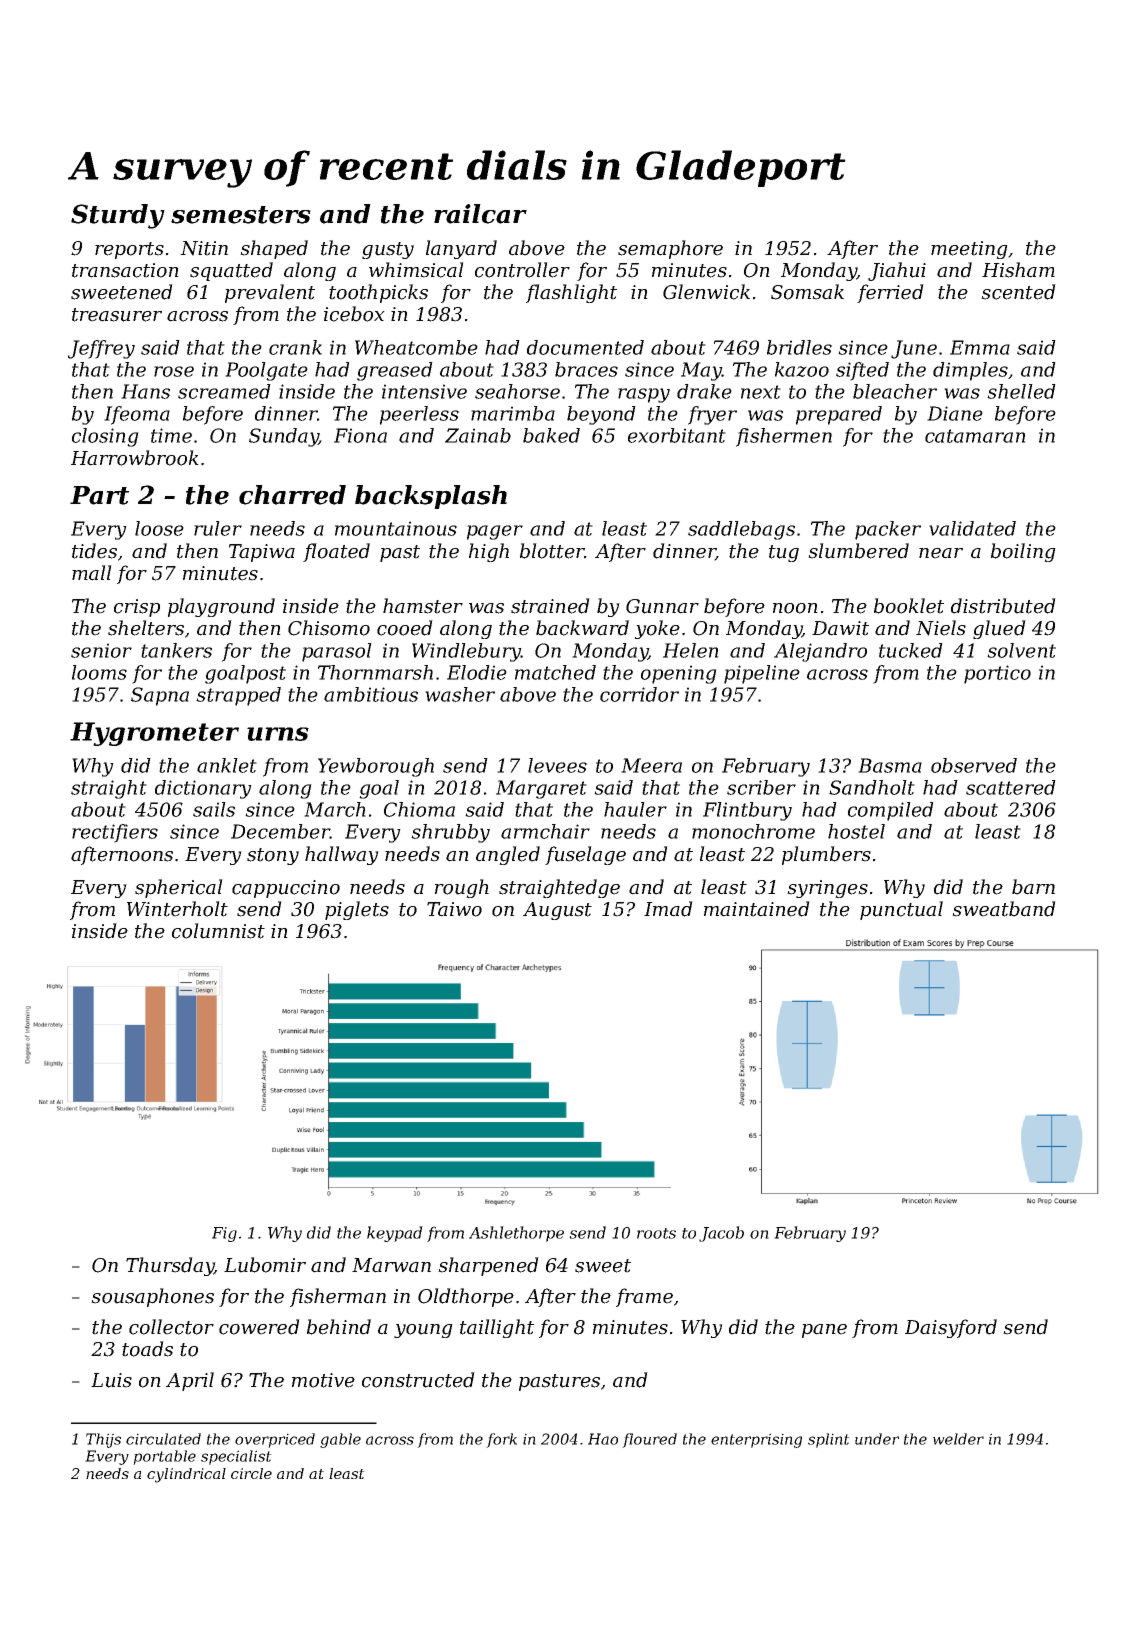 The height and width of the page is (1632, 1127). I want to click on semaphore, so click(670, 249).
